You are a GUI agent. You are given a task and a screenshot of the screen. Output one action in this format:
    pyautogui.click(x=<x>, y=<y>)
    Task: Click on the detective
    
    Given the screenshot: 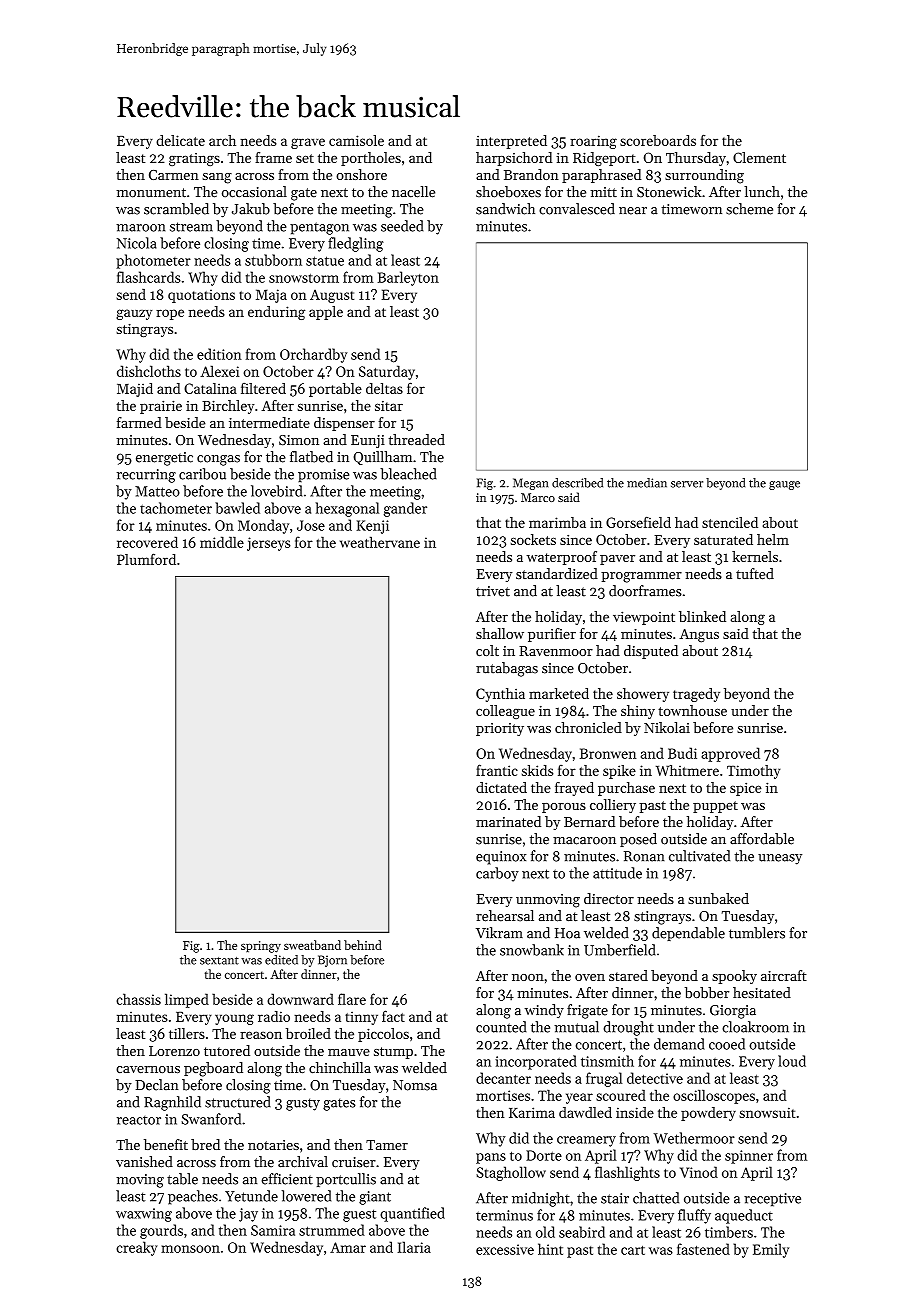 What is the action you would take?
    pyautogui.click(x=655, y=1078)
